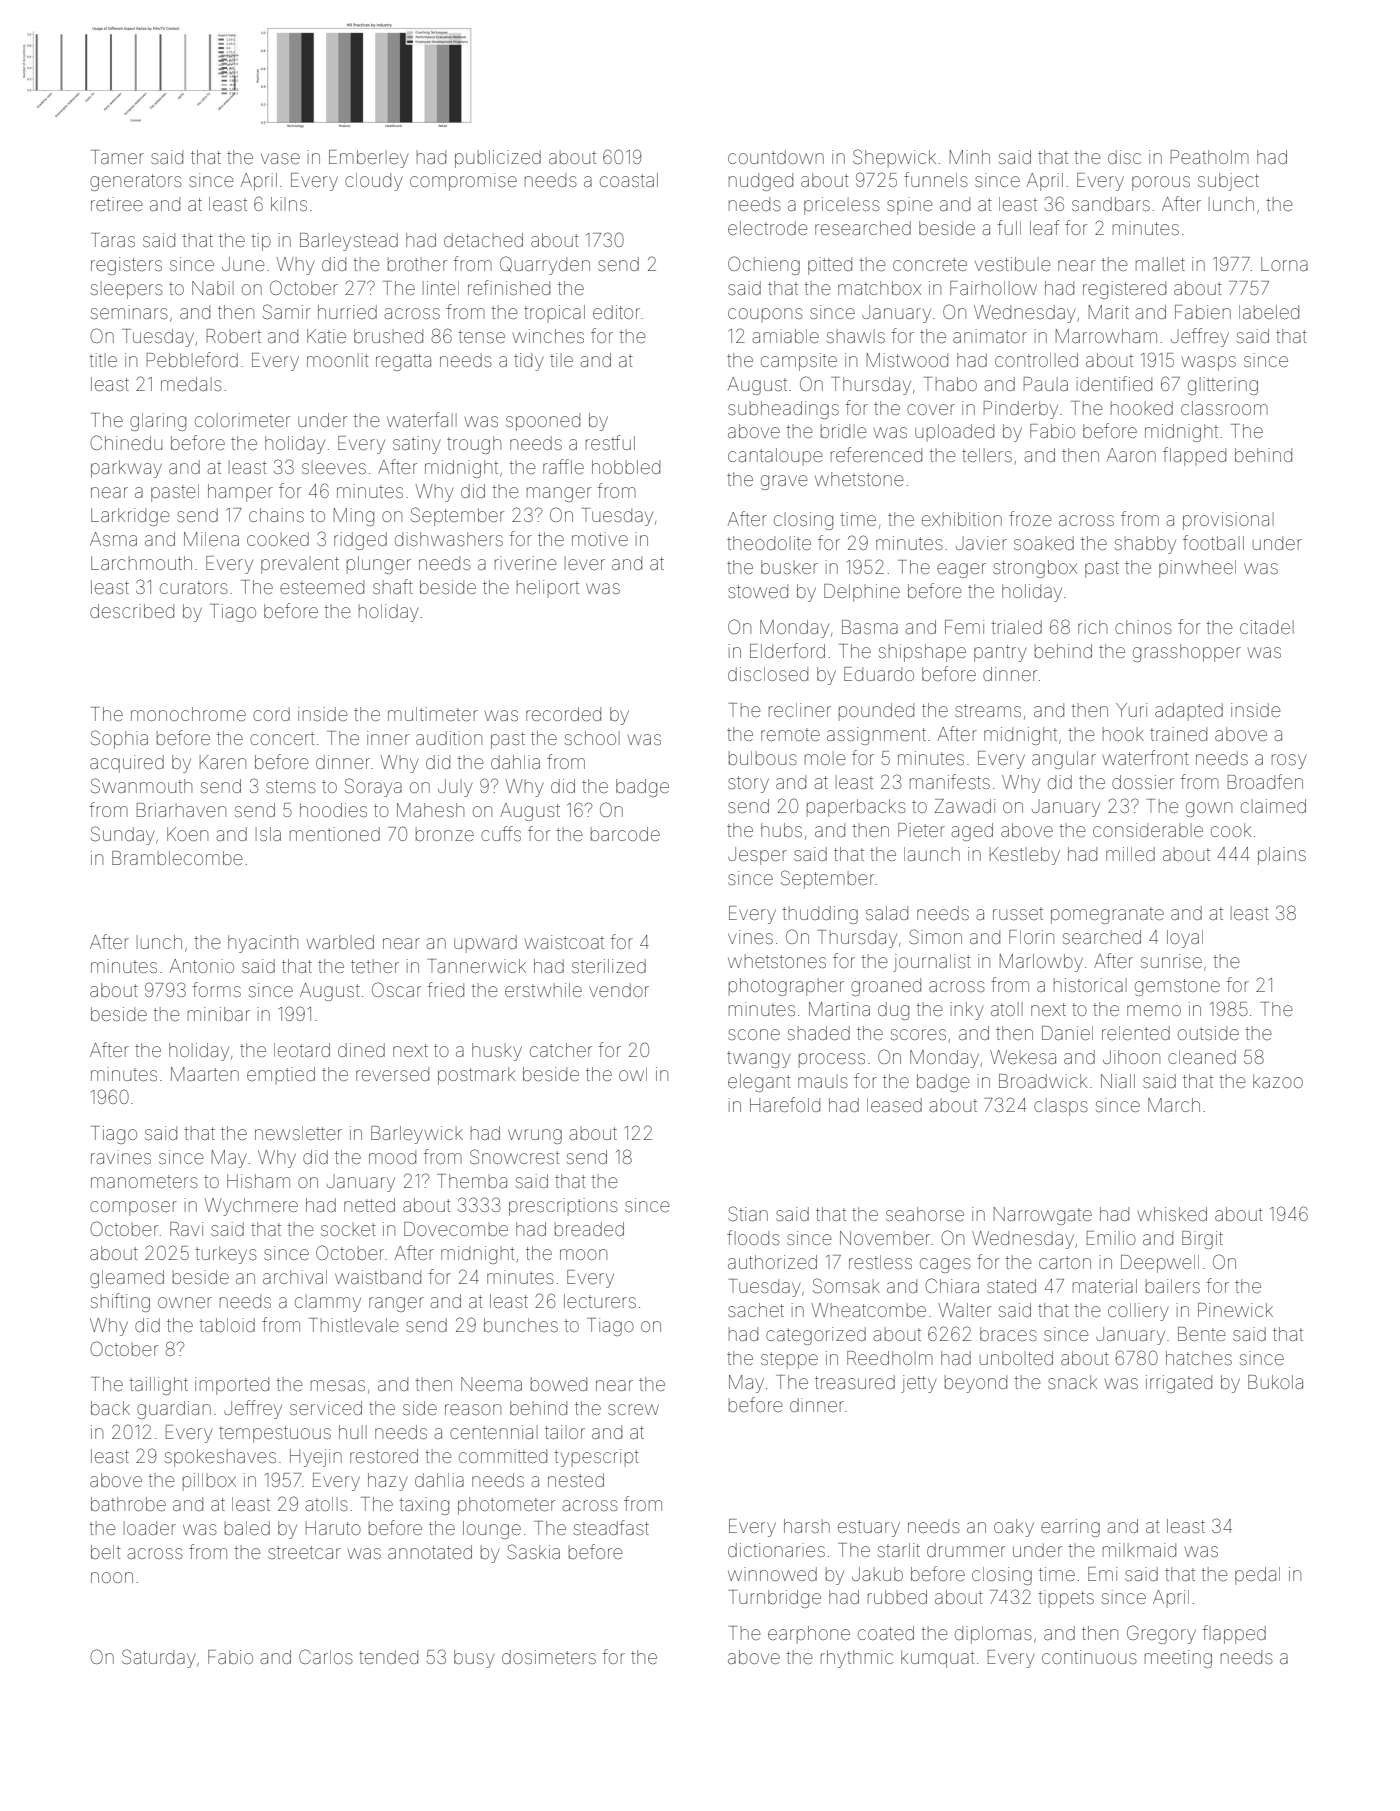 This image has width=1400, height=1811. What do you see at coordinates (1210, 157) in the image?
I see `Peatholm` at bounding box center [1210, 157].
